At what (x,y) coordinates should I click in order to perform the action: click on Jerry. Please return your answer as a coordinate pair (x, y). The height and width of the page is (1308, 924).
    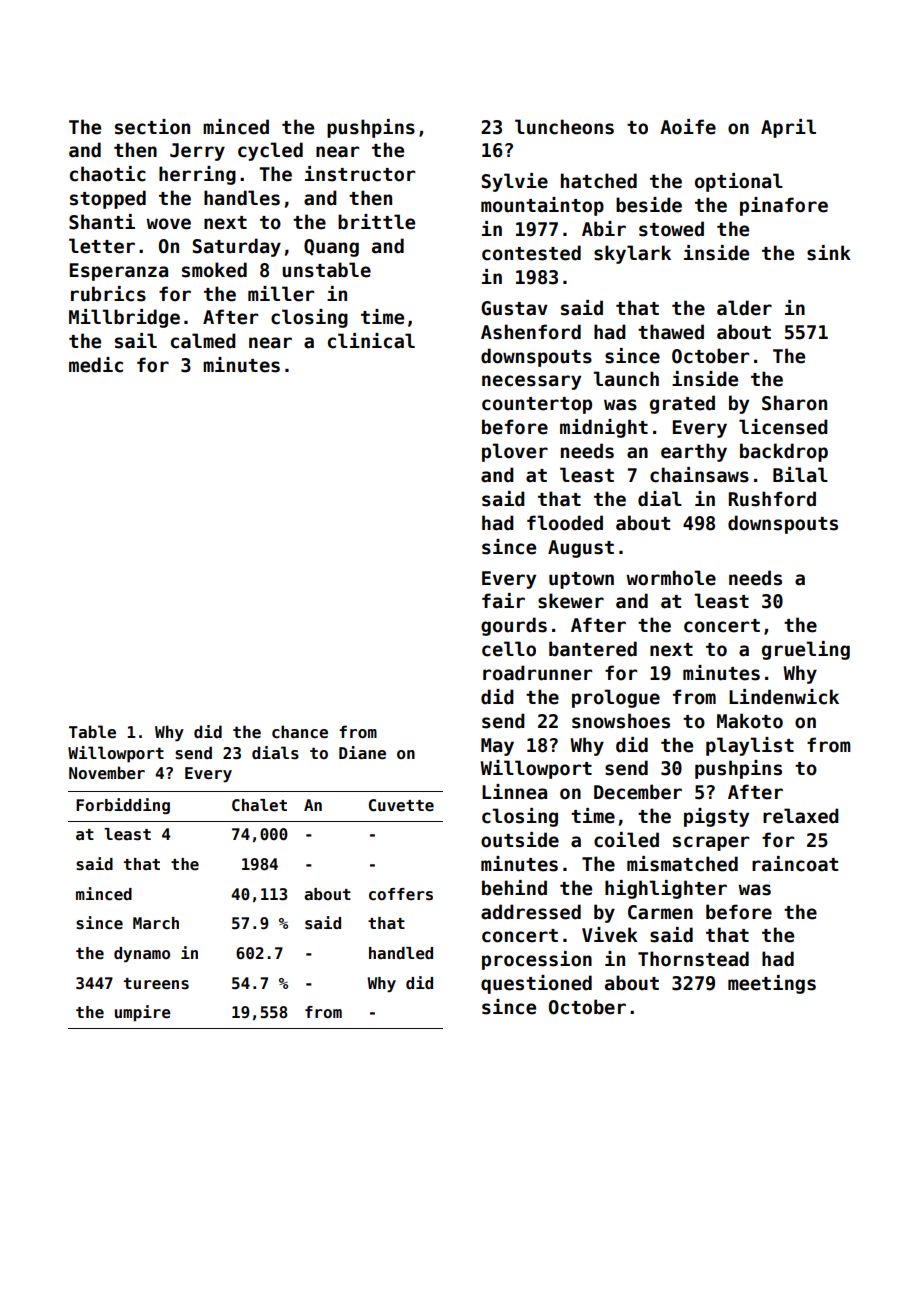
    Looking at the image, I should click on (197, 152).
